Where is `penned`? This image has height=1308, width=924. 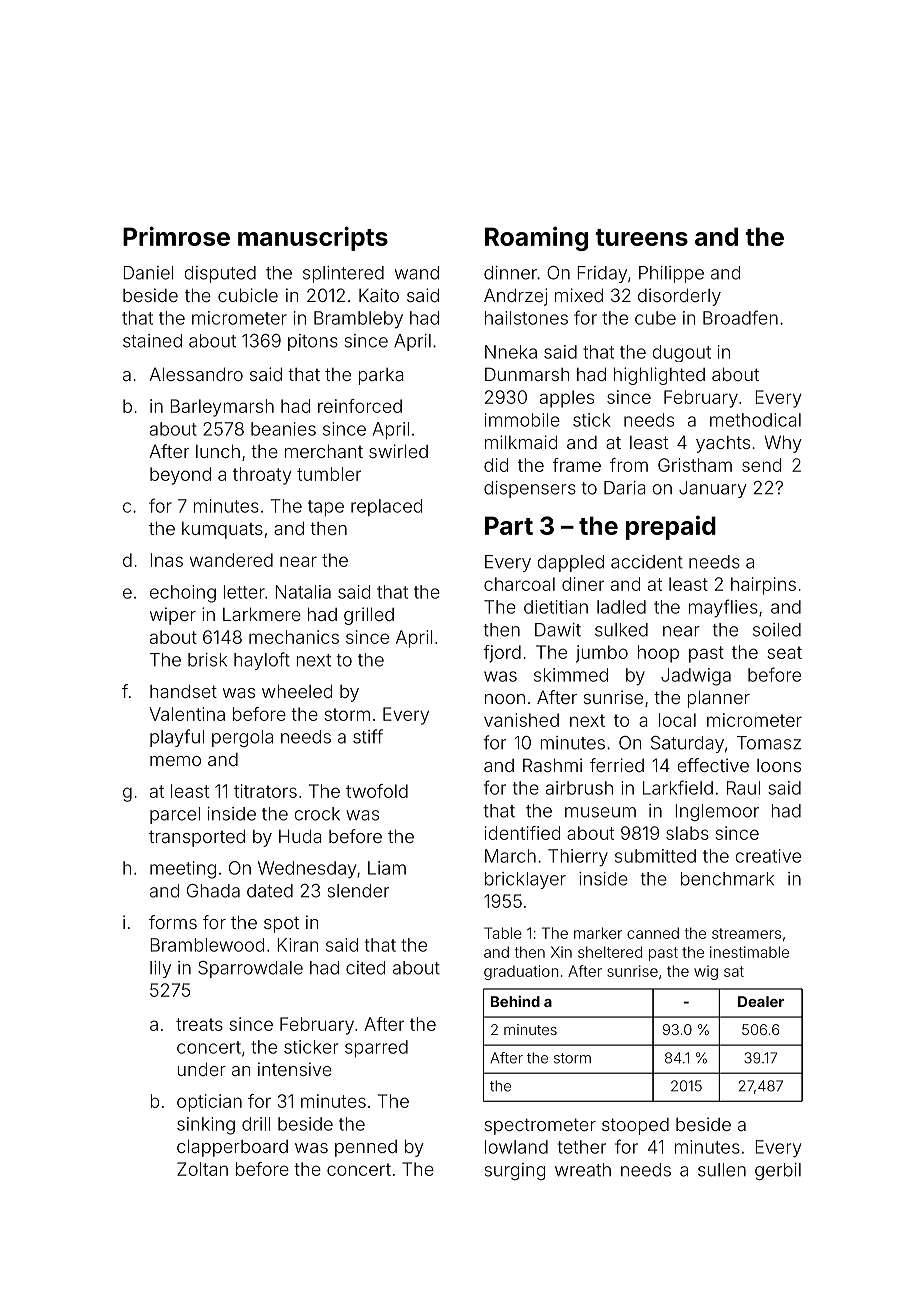 penned is located at coordinates (366, 1148).
